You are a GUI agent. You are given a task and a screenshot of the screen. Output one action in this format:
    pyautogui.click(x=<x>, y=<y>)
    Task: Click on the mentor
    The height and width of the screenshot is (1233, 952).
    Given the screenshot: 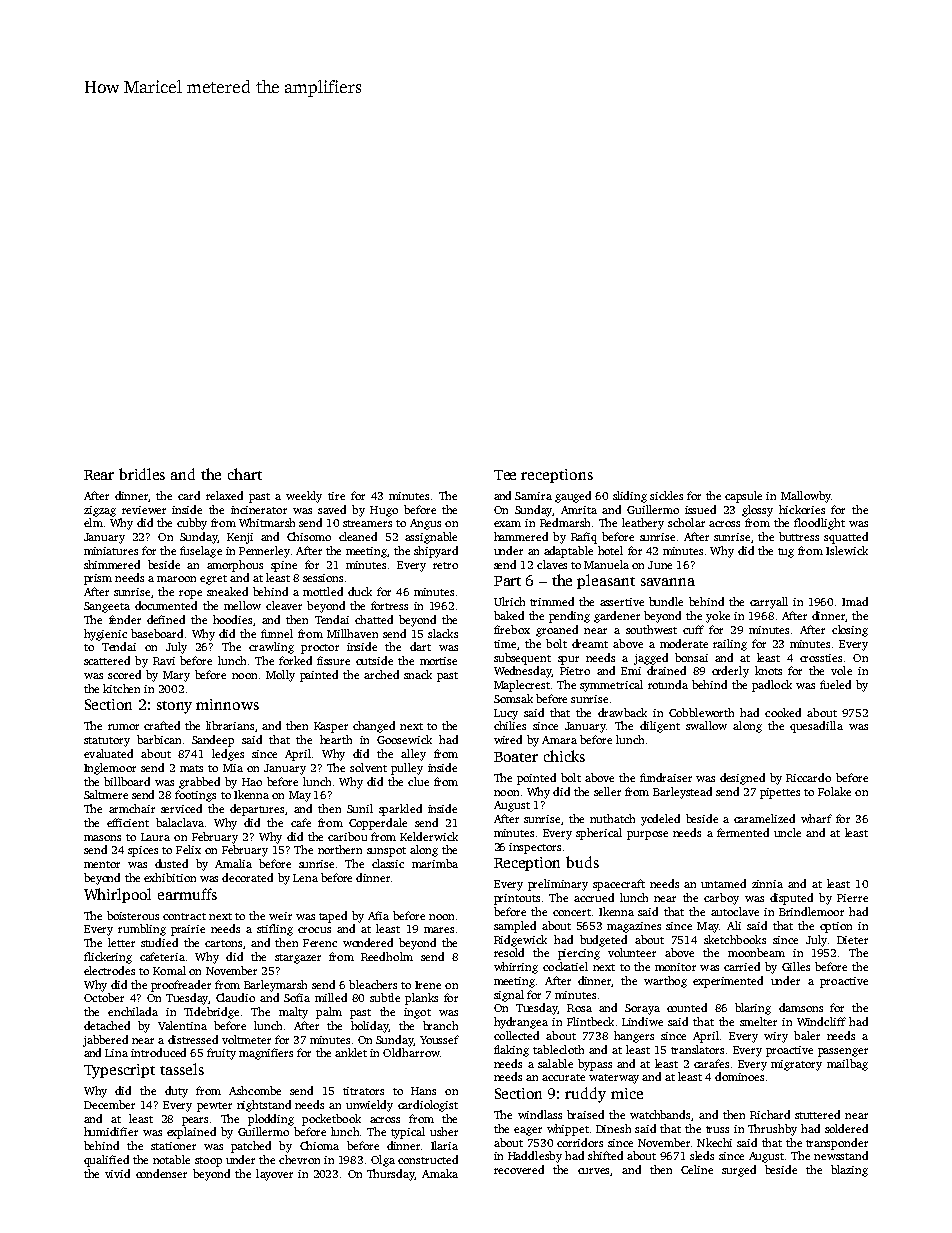 What is the action you would take?
    pyautogui.click(x=102, y=864)
